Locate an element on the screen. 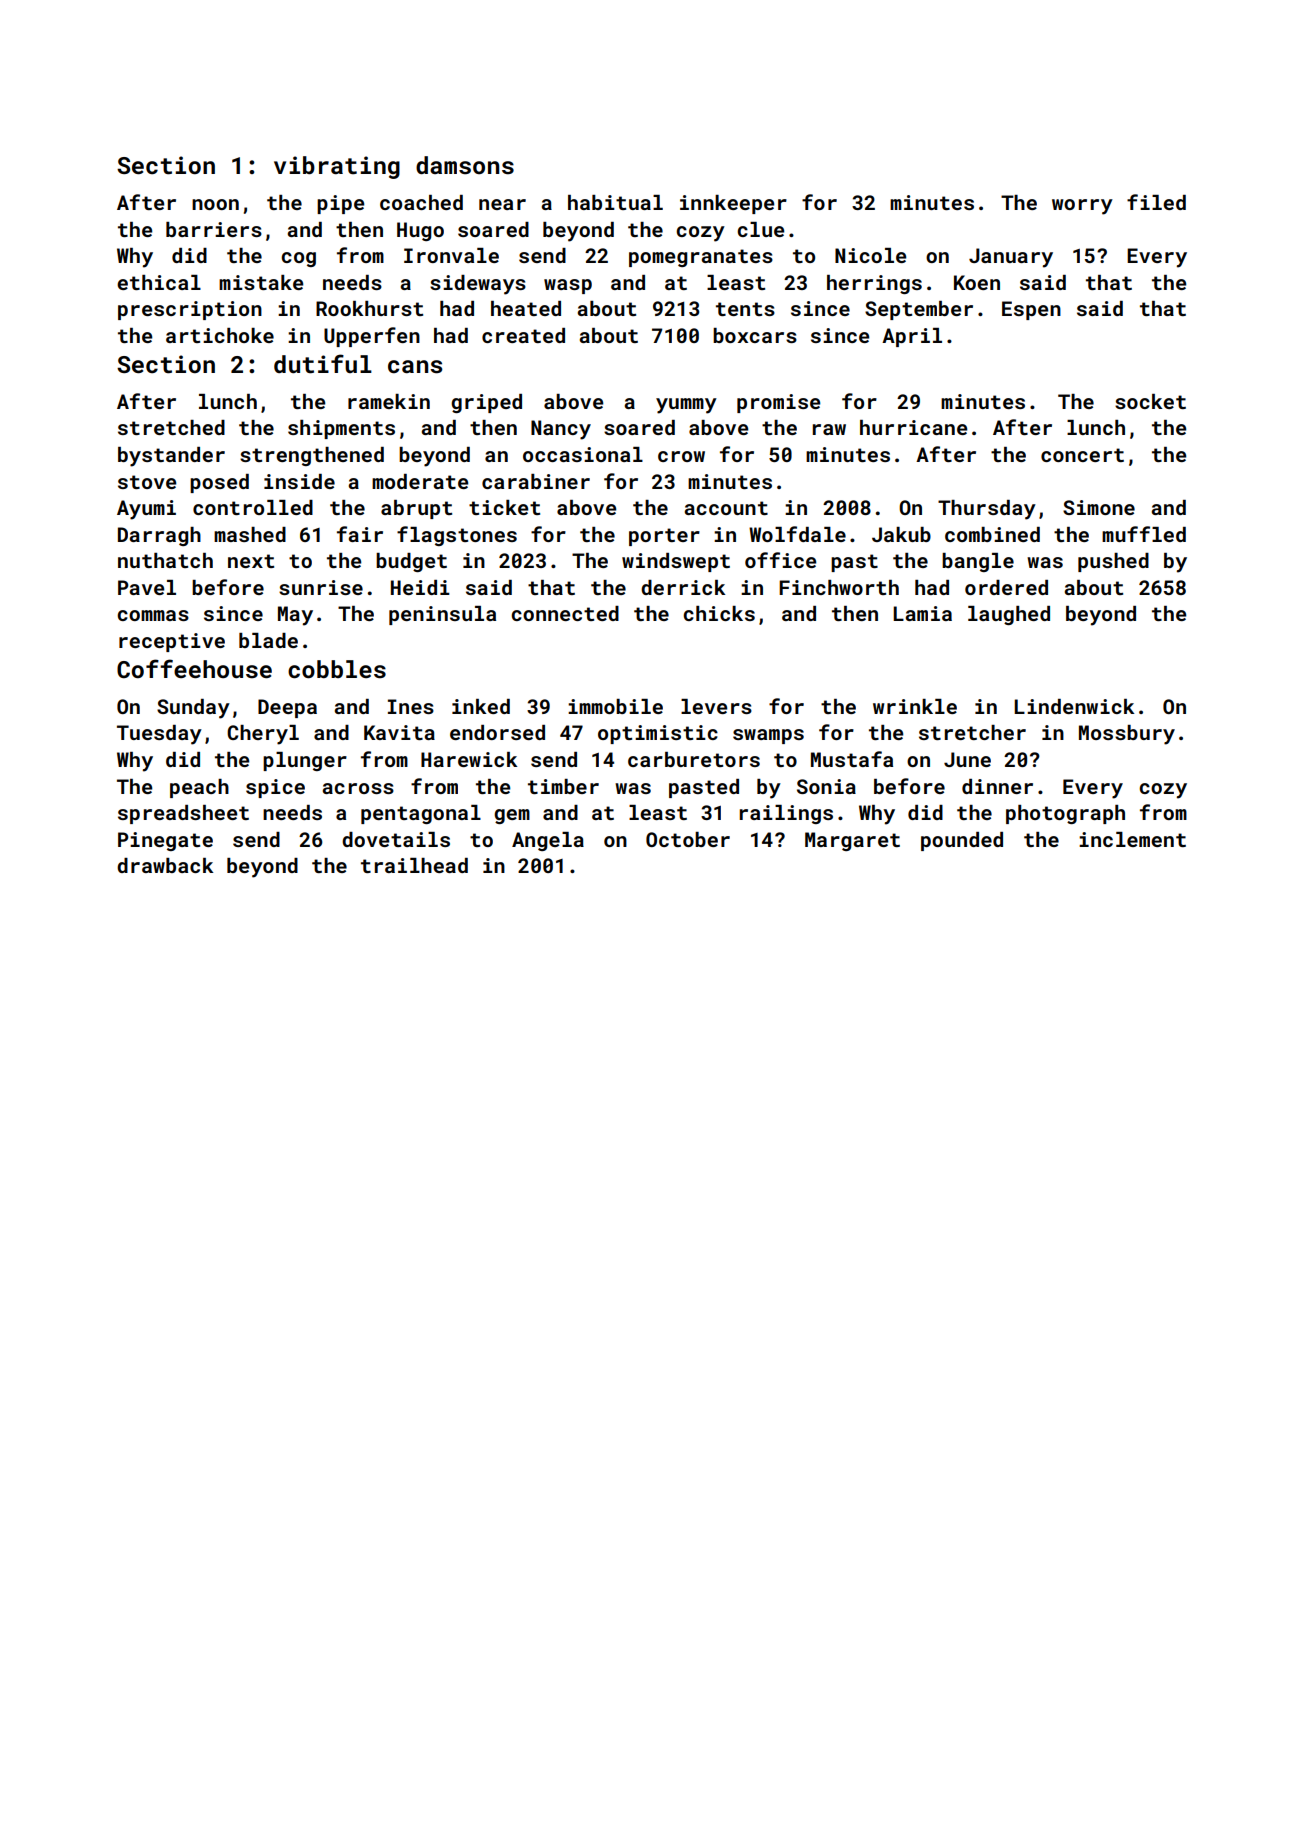 The height and width of the screenshot is (1845, 1304). trailhead is located at coordinates (414, 865).
